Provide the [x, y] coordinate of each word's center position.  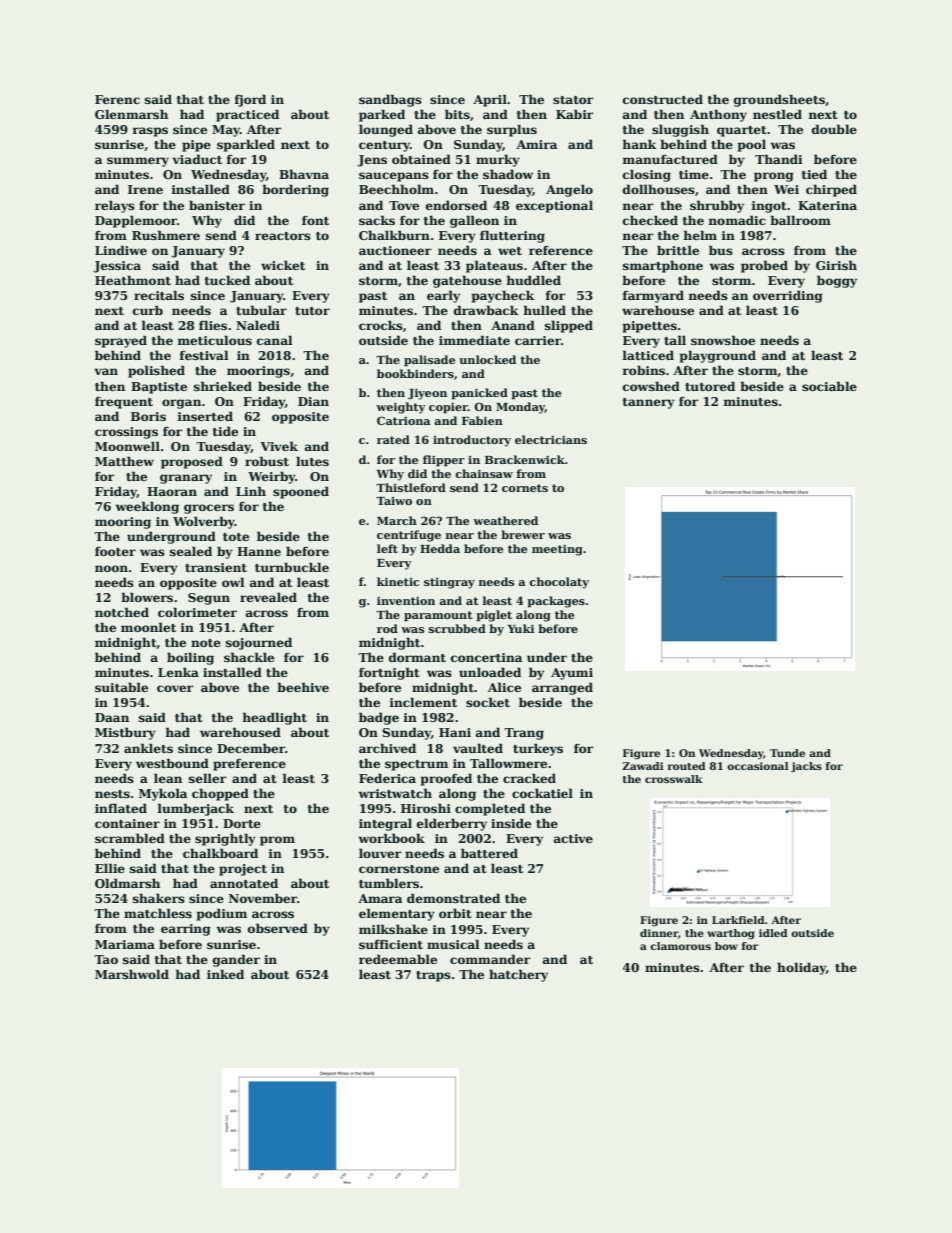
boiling [190, 658]
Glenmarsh [131, 114]
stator [573, 100]
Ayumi [572, 674]
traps [433, 976]
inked [225, 974]
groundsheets [779, 100]
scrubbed [457, 628]
